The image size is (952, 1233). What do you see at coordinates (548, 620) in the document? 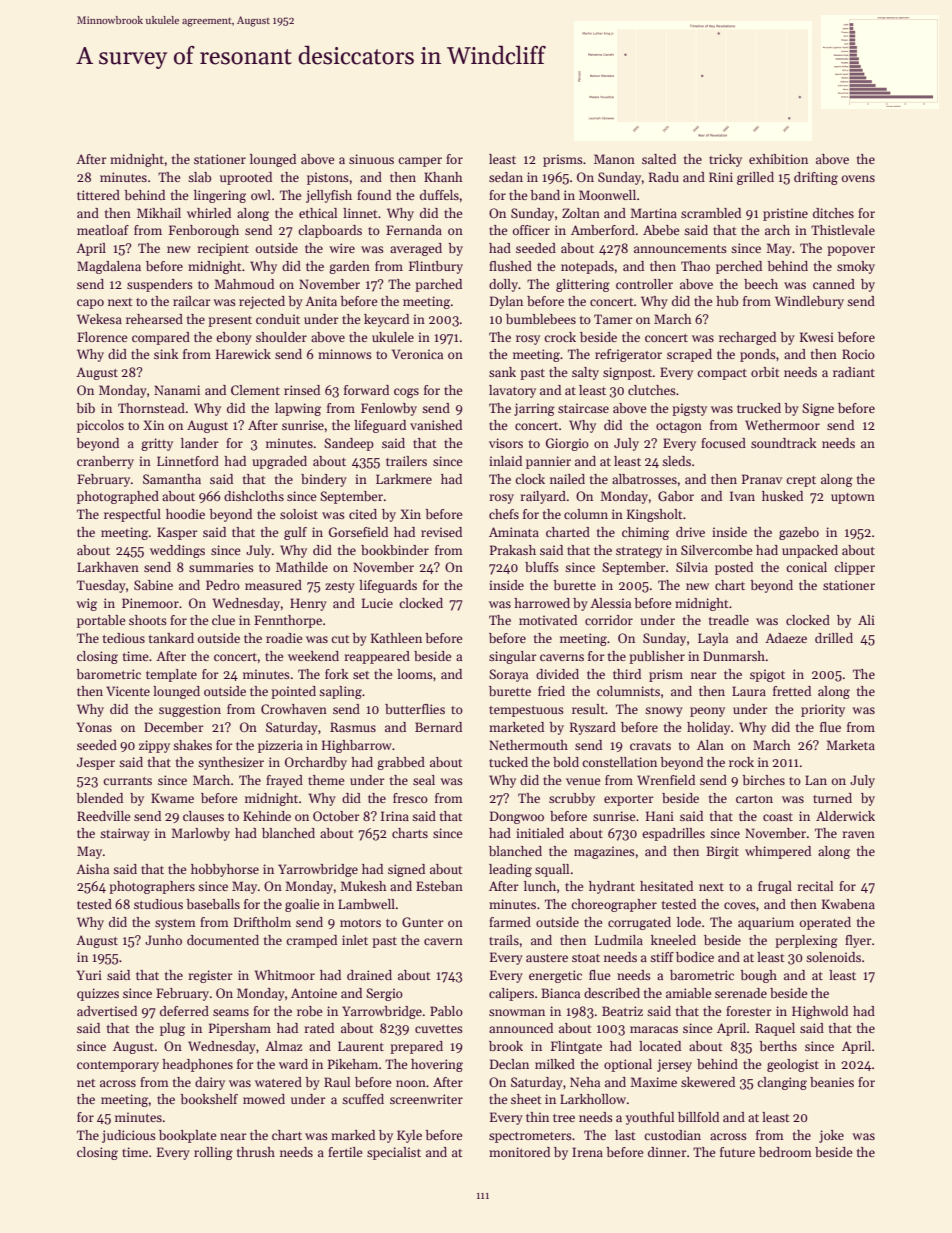
I see `motivated` at bounding box center [548, 620].
